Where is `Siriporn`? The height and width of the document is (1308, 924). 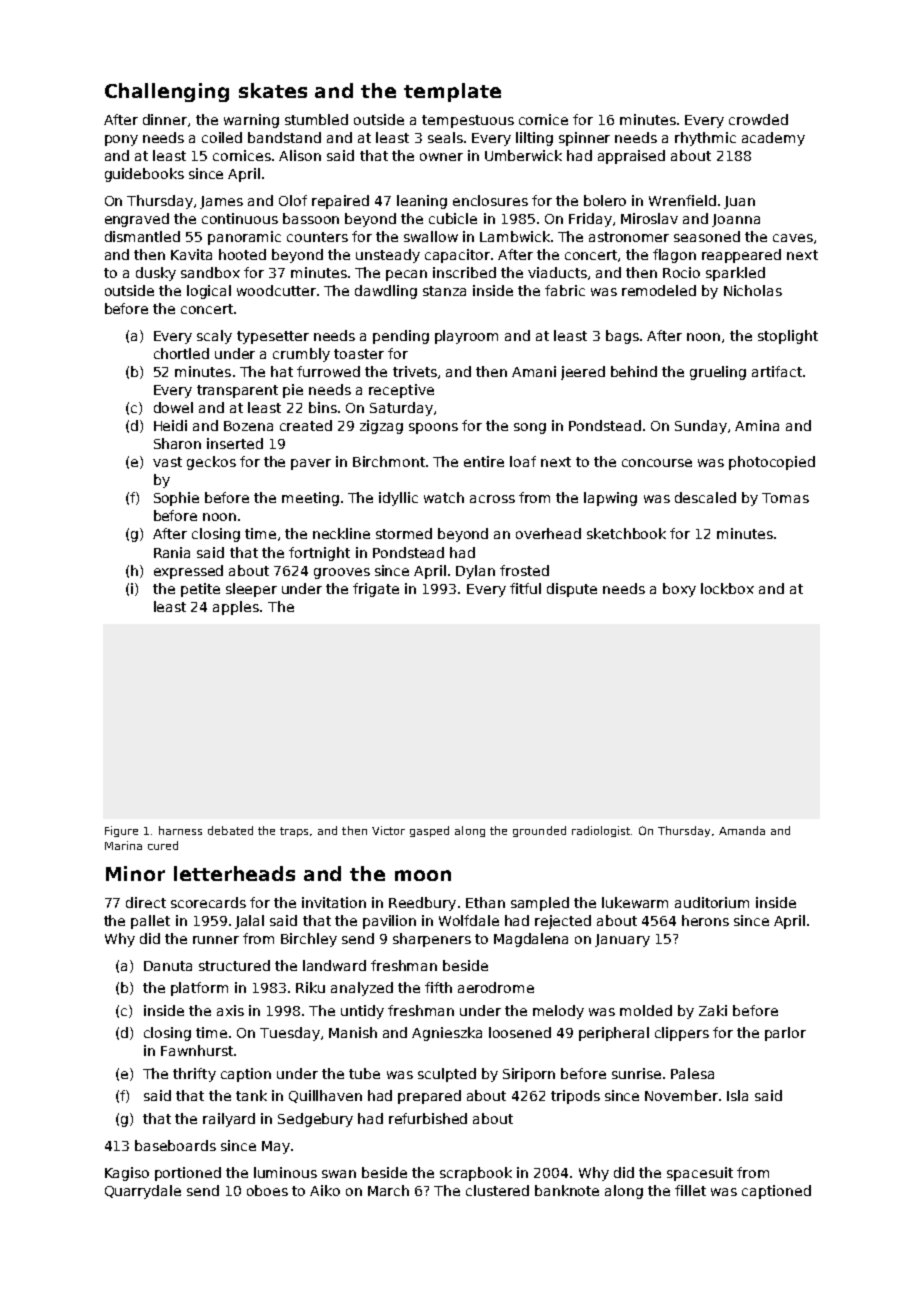
Siriporn is located at coordinates (529, 1075).
